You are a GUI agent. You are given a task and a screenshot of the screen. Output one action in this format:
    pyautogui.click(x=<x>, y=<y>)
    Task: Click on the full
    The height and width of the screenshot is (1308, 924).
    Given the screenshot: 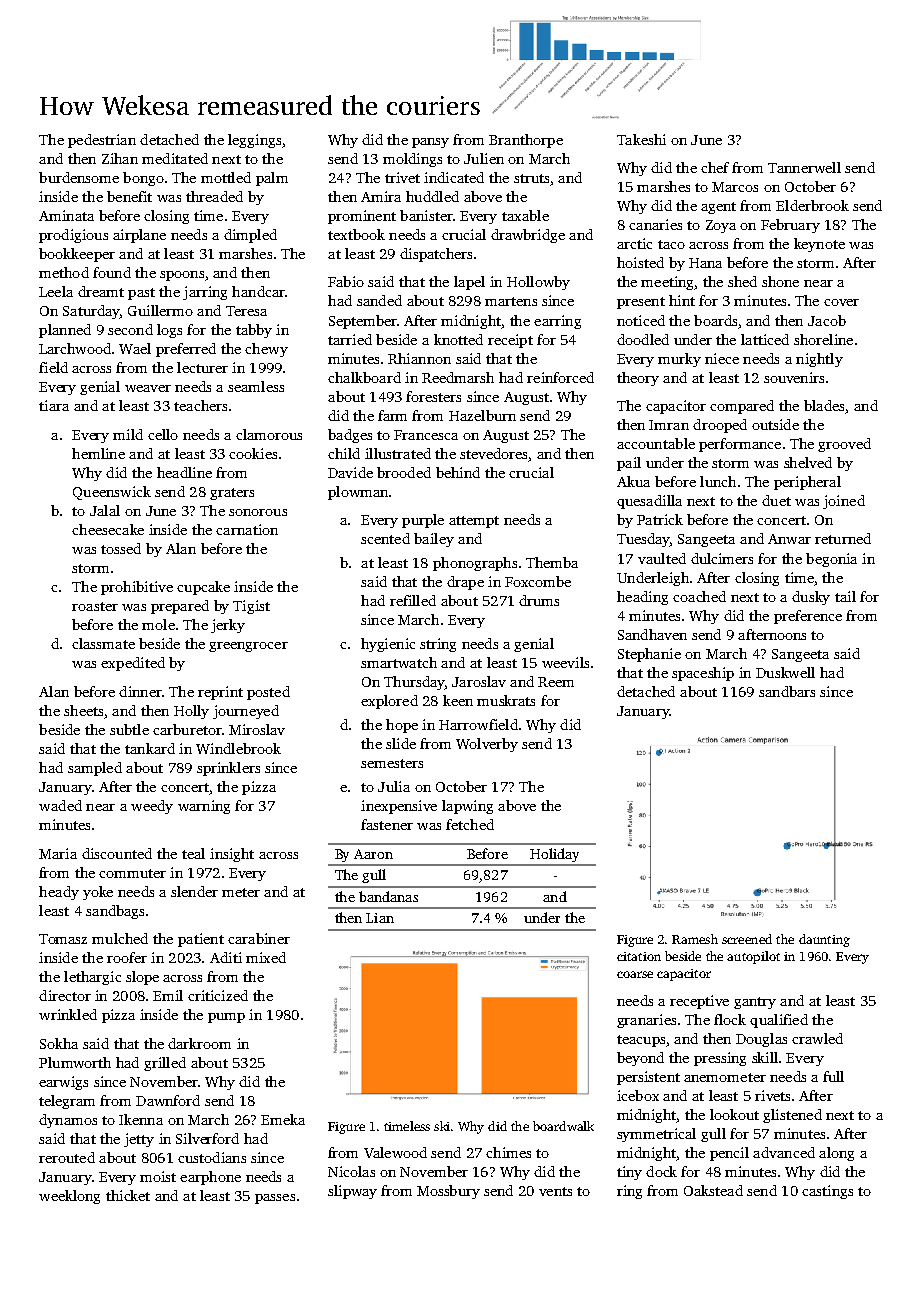 What is the action you would take?
    pyautogui.click(x=833, y=1076)
